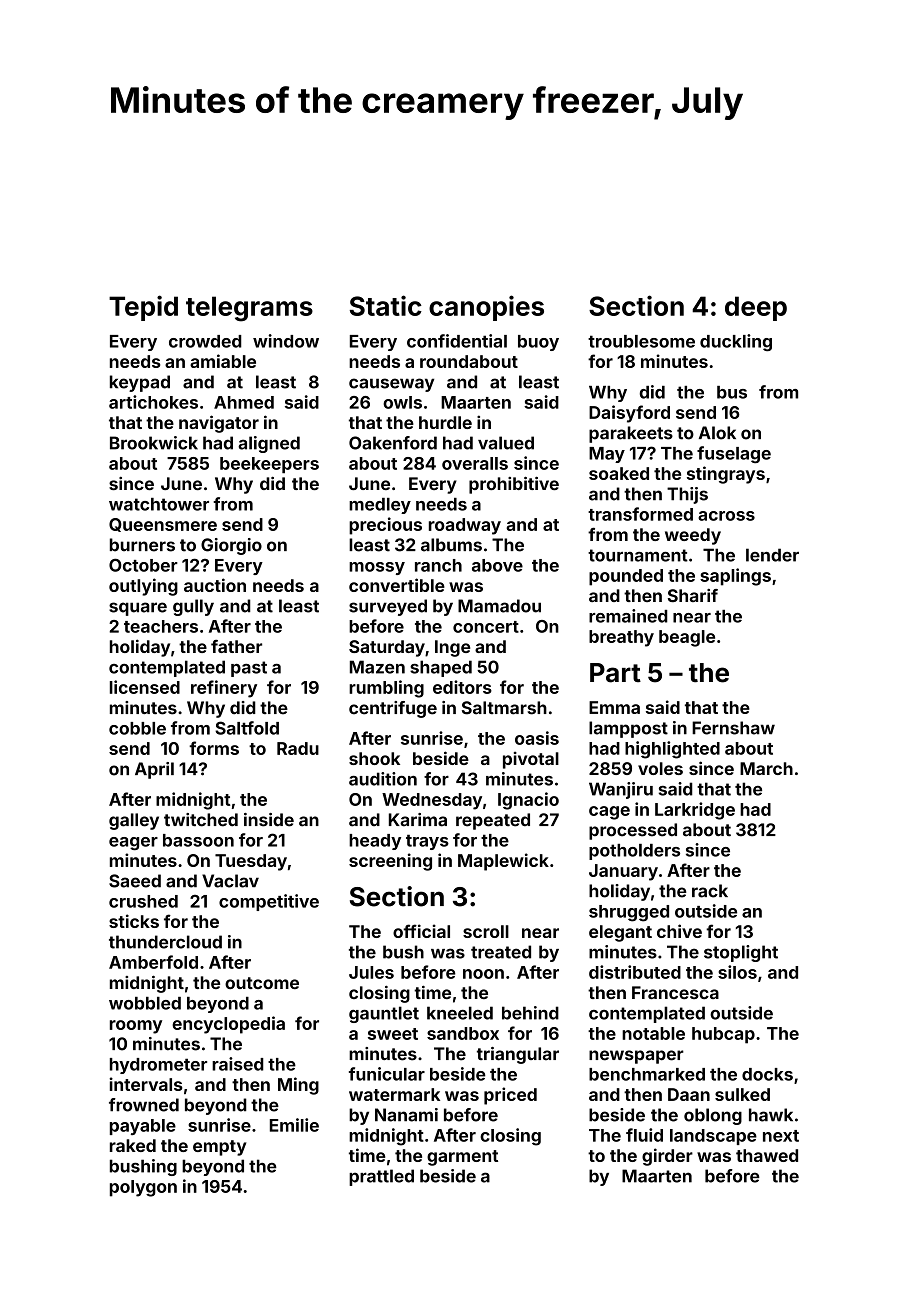 Image resolution: width=908 pixels, height=1316 pixels. I want to click on polygon, so click(143, 1188).
